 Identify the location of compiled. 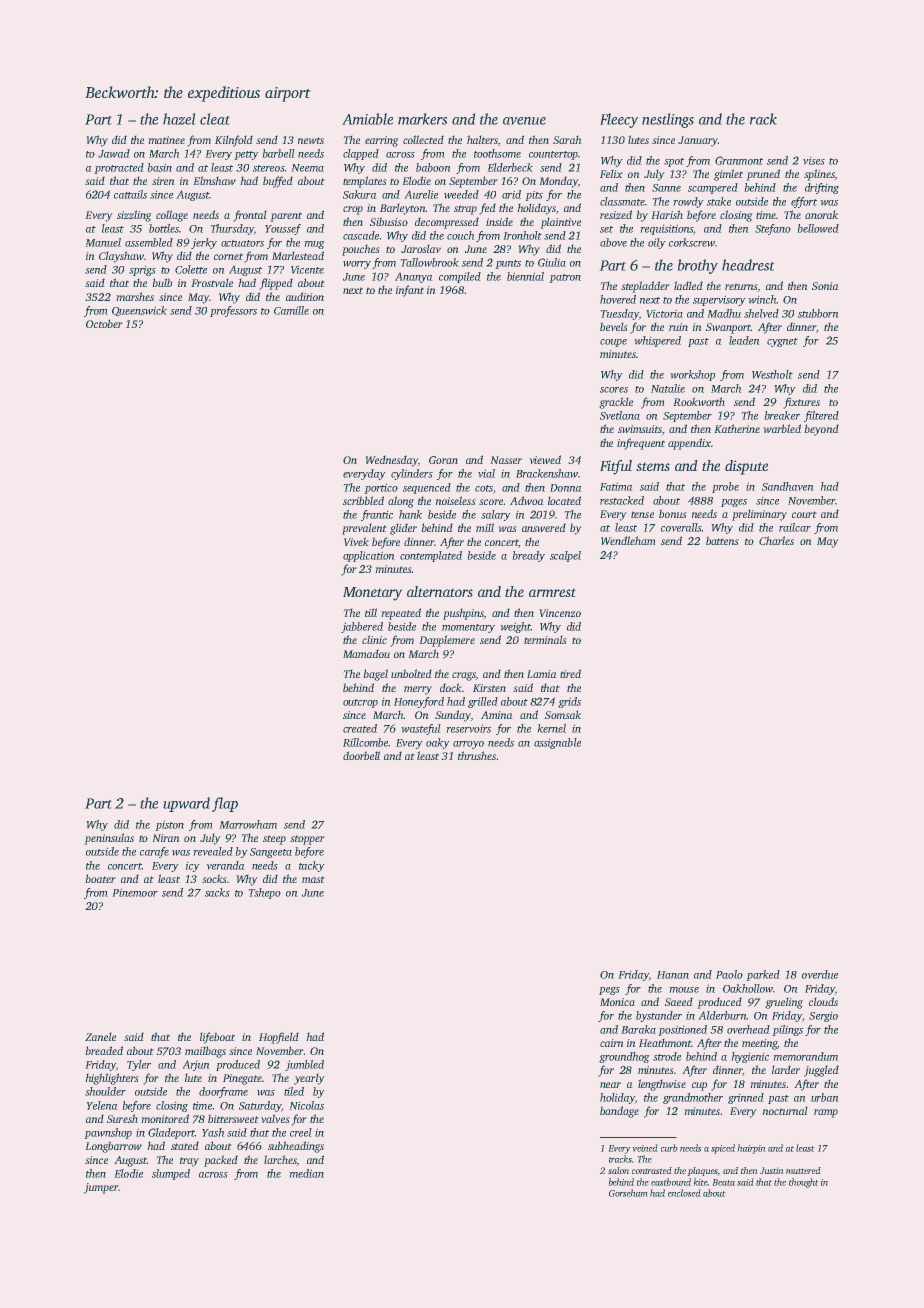
(460, 277).
